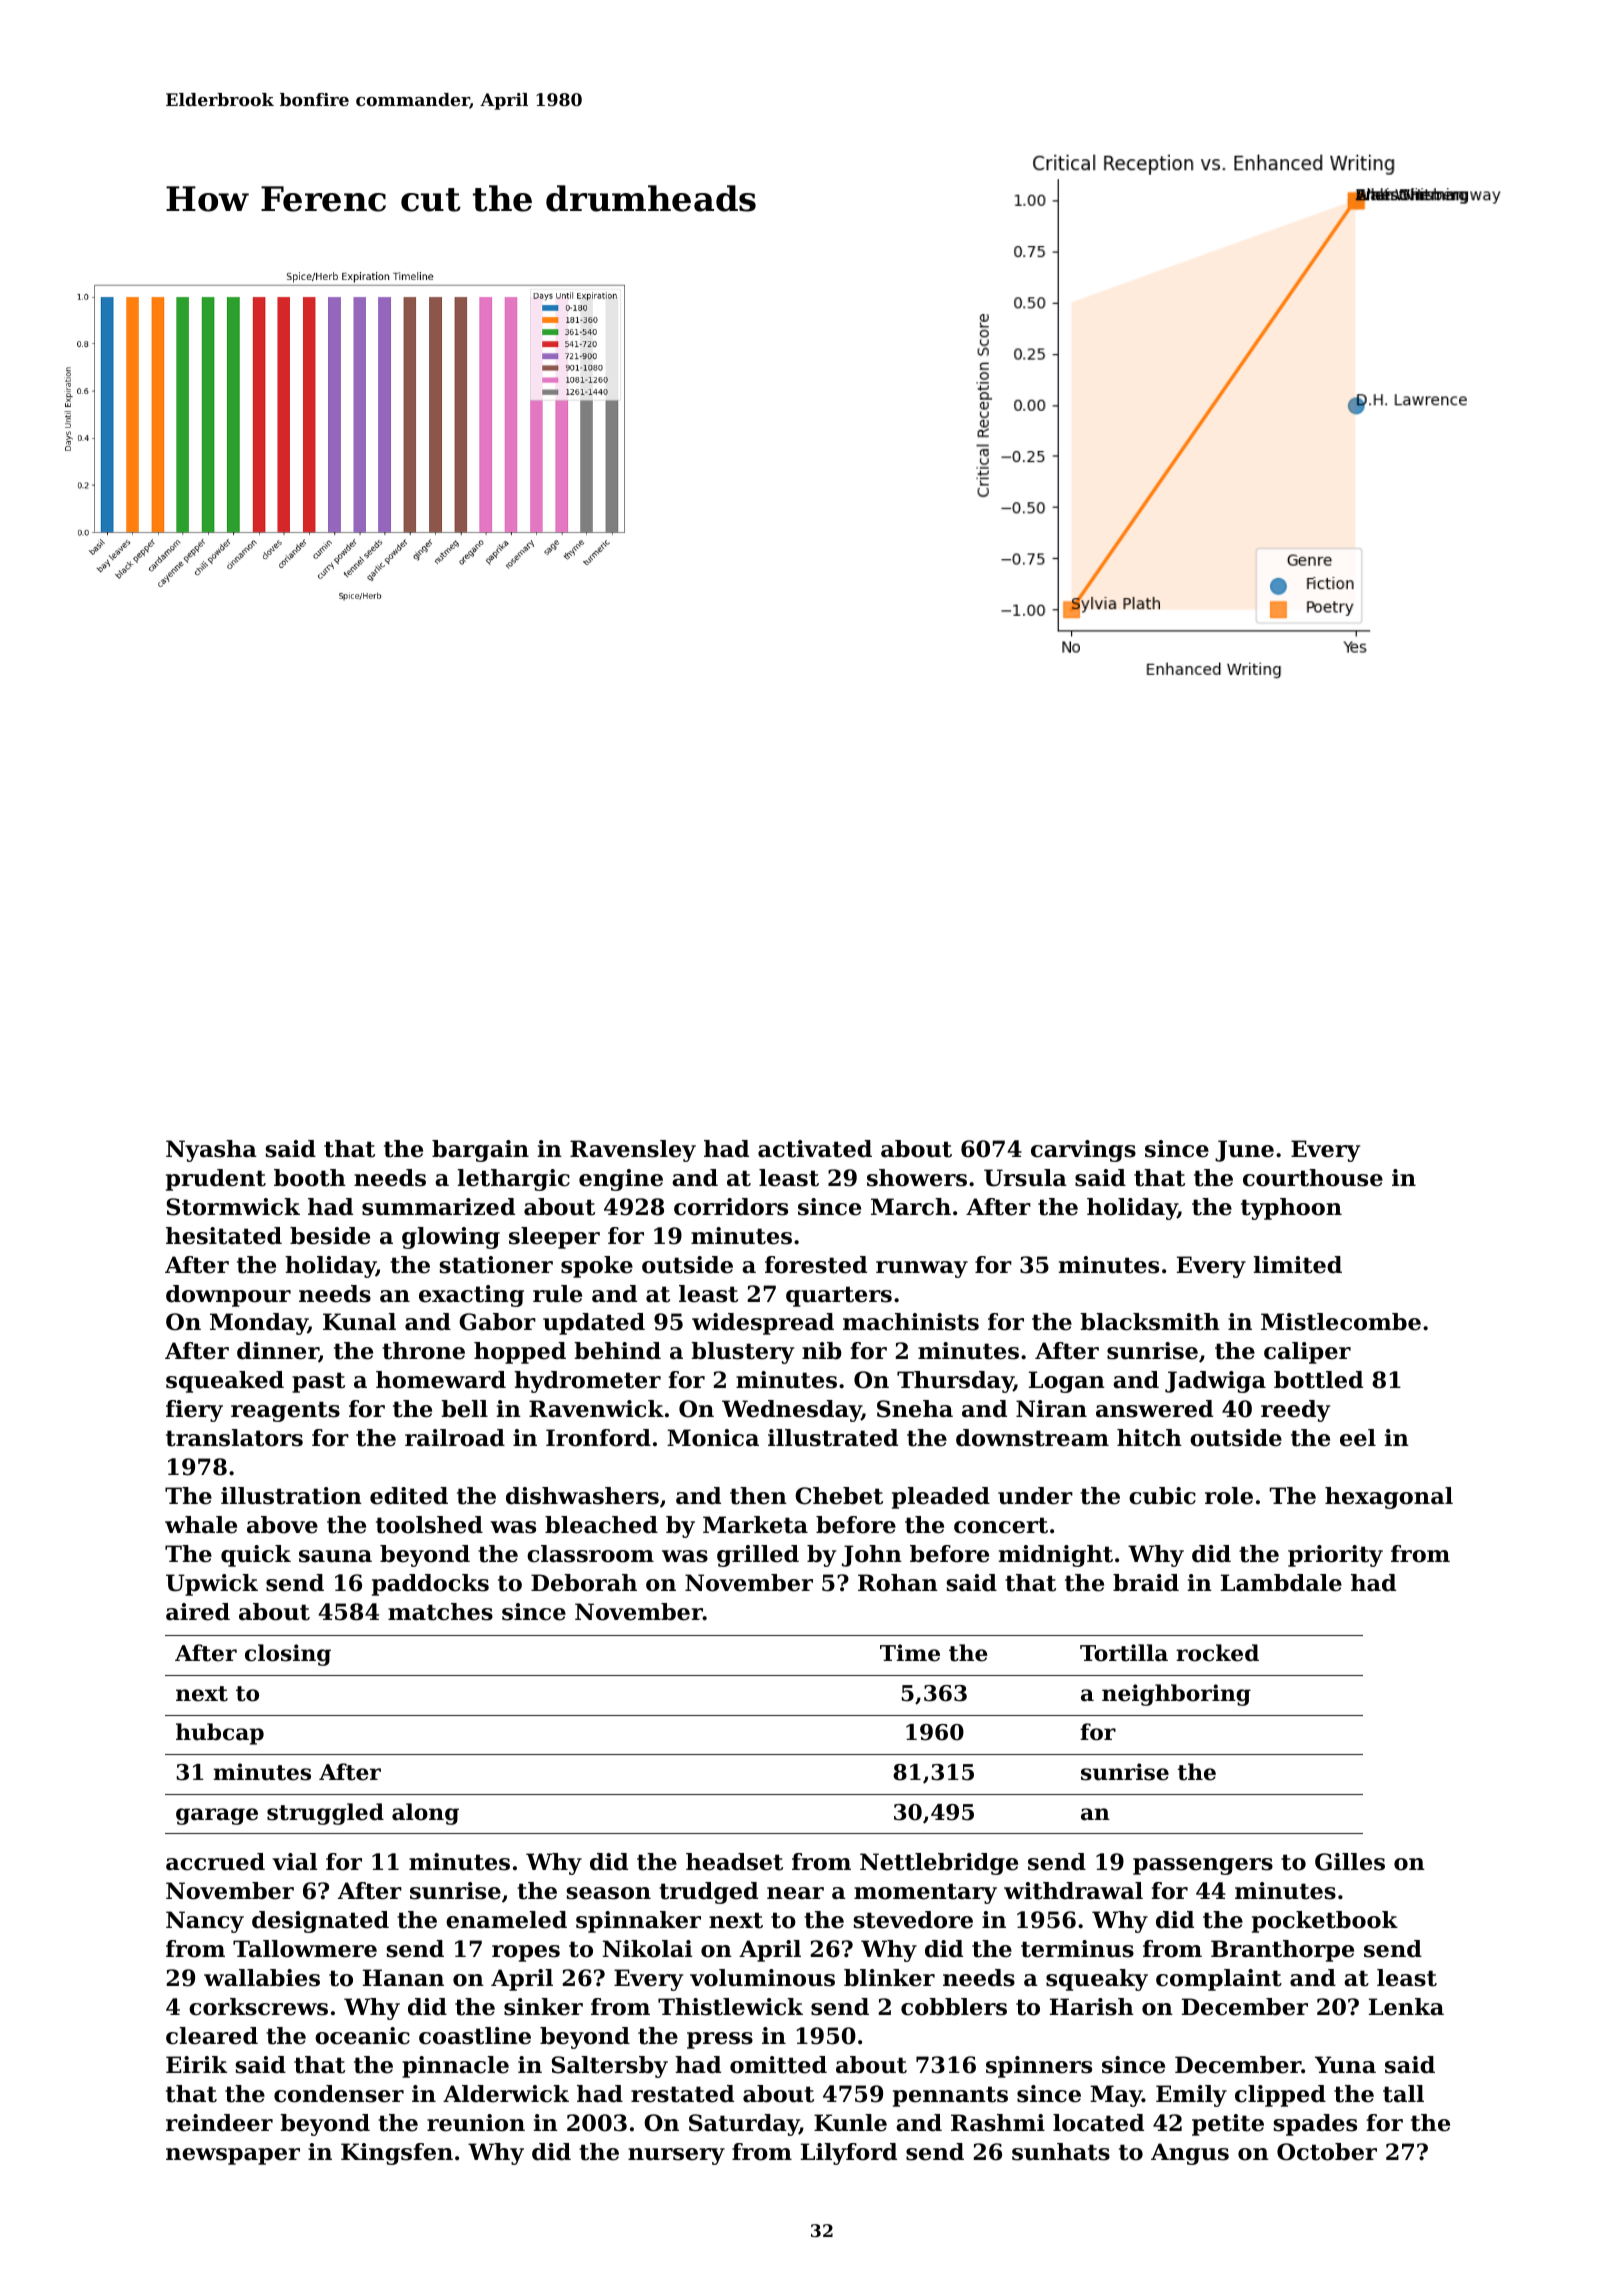  What do you see at coordinates (1217, 1653) in the screenshot?
I see `rocked` at bounding box center [1217, 1653].
